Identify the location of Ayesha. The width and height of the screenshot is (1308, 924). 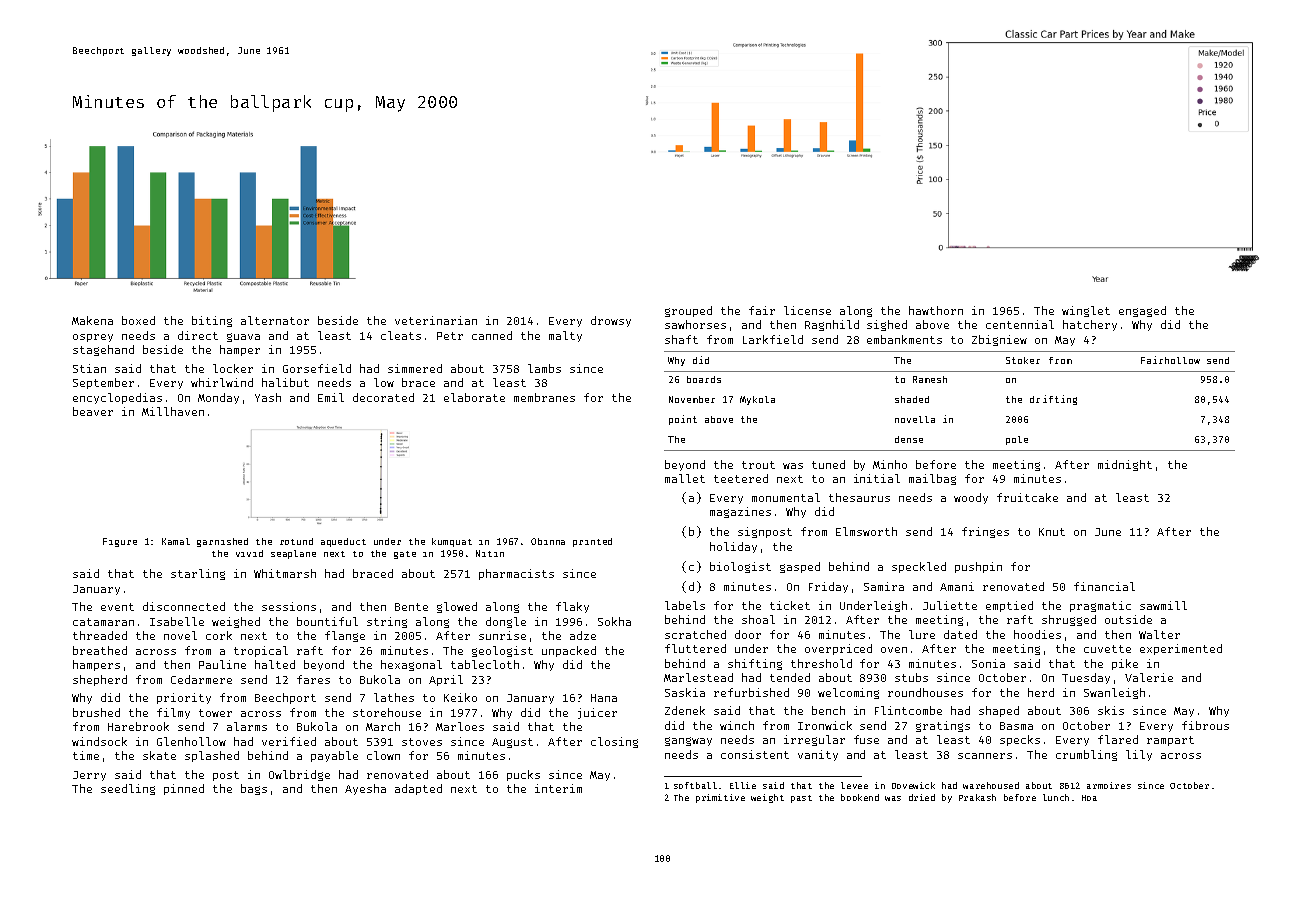
(365, 789).
